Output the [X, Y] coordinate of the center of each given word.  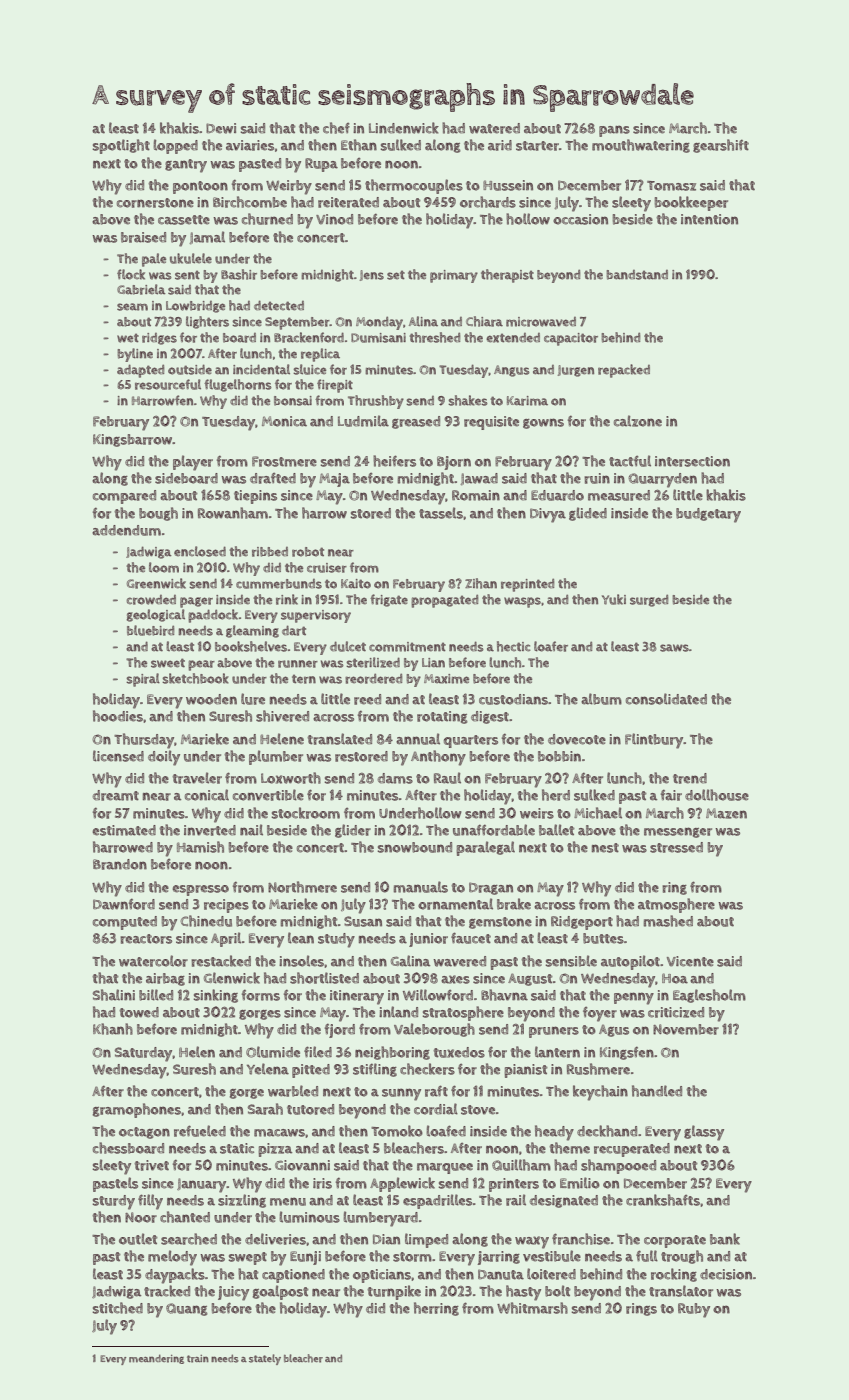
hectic [513, 646]
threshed [435, 337]
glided [588, 514]
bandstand [637, 275]
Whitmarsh [532, 1308]
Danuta [501, 1274]
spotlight [121, 146]
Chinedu [206, 921]
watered [494, 128]
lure [253, 699]
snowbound [415, 847]
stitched [118, 1308]
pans [614, 131]
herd [556, 795]
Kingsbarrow [133, 440]
